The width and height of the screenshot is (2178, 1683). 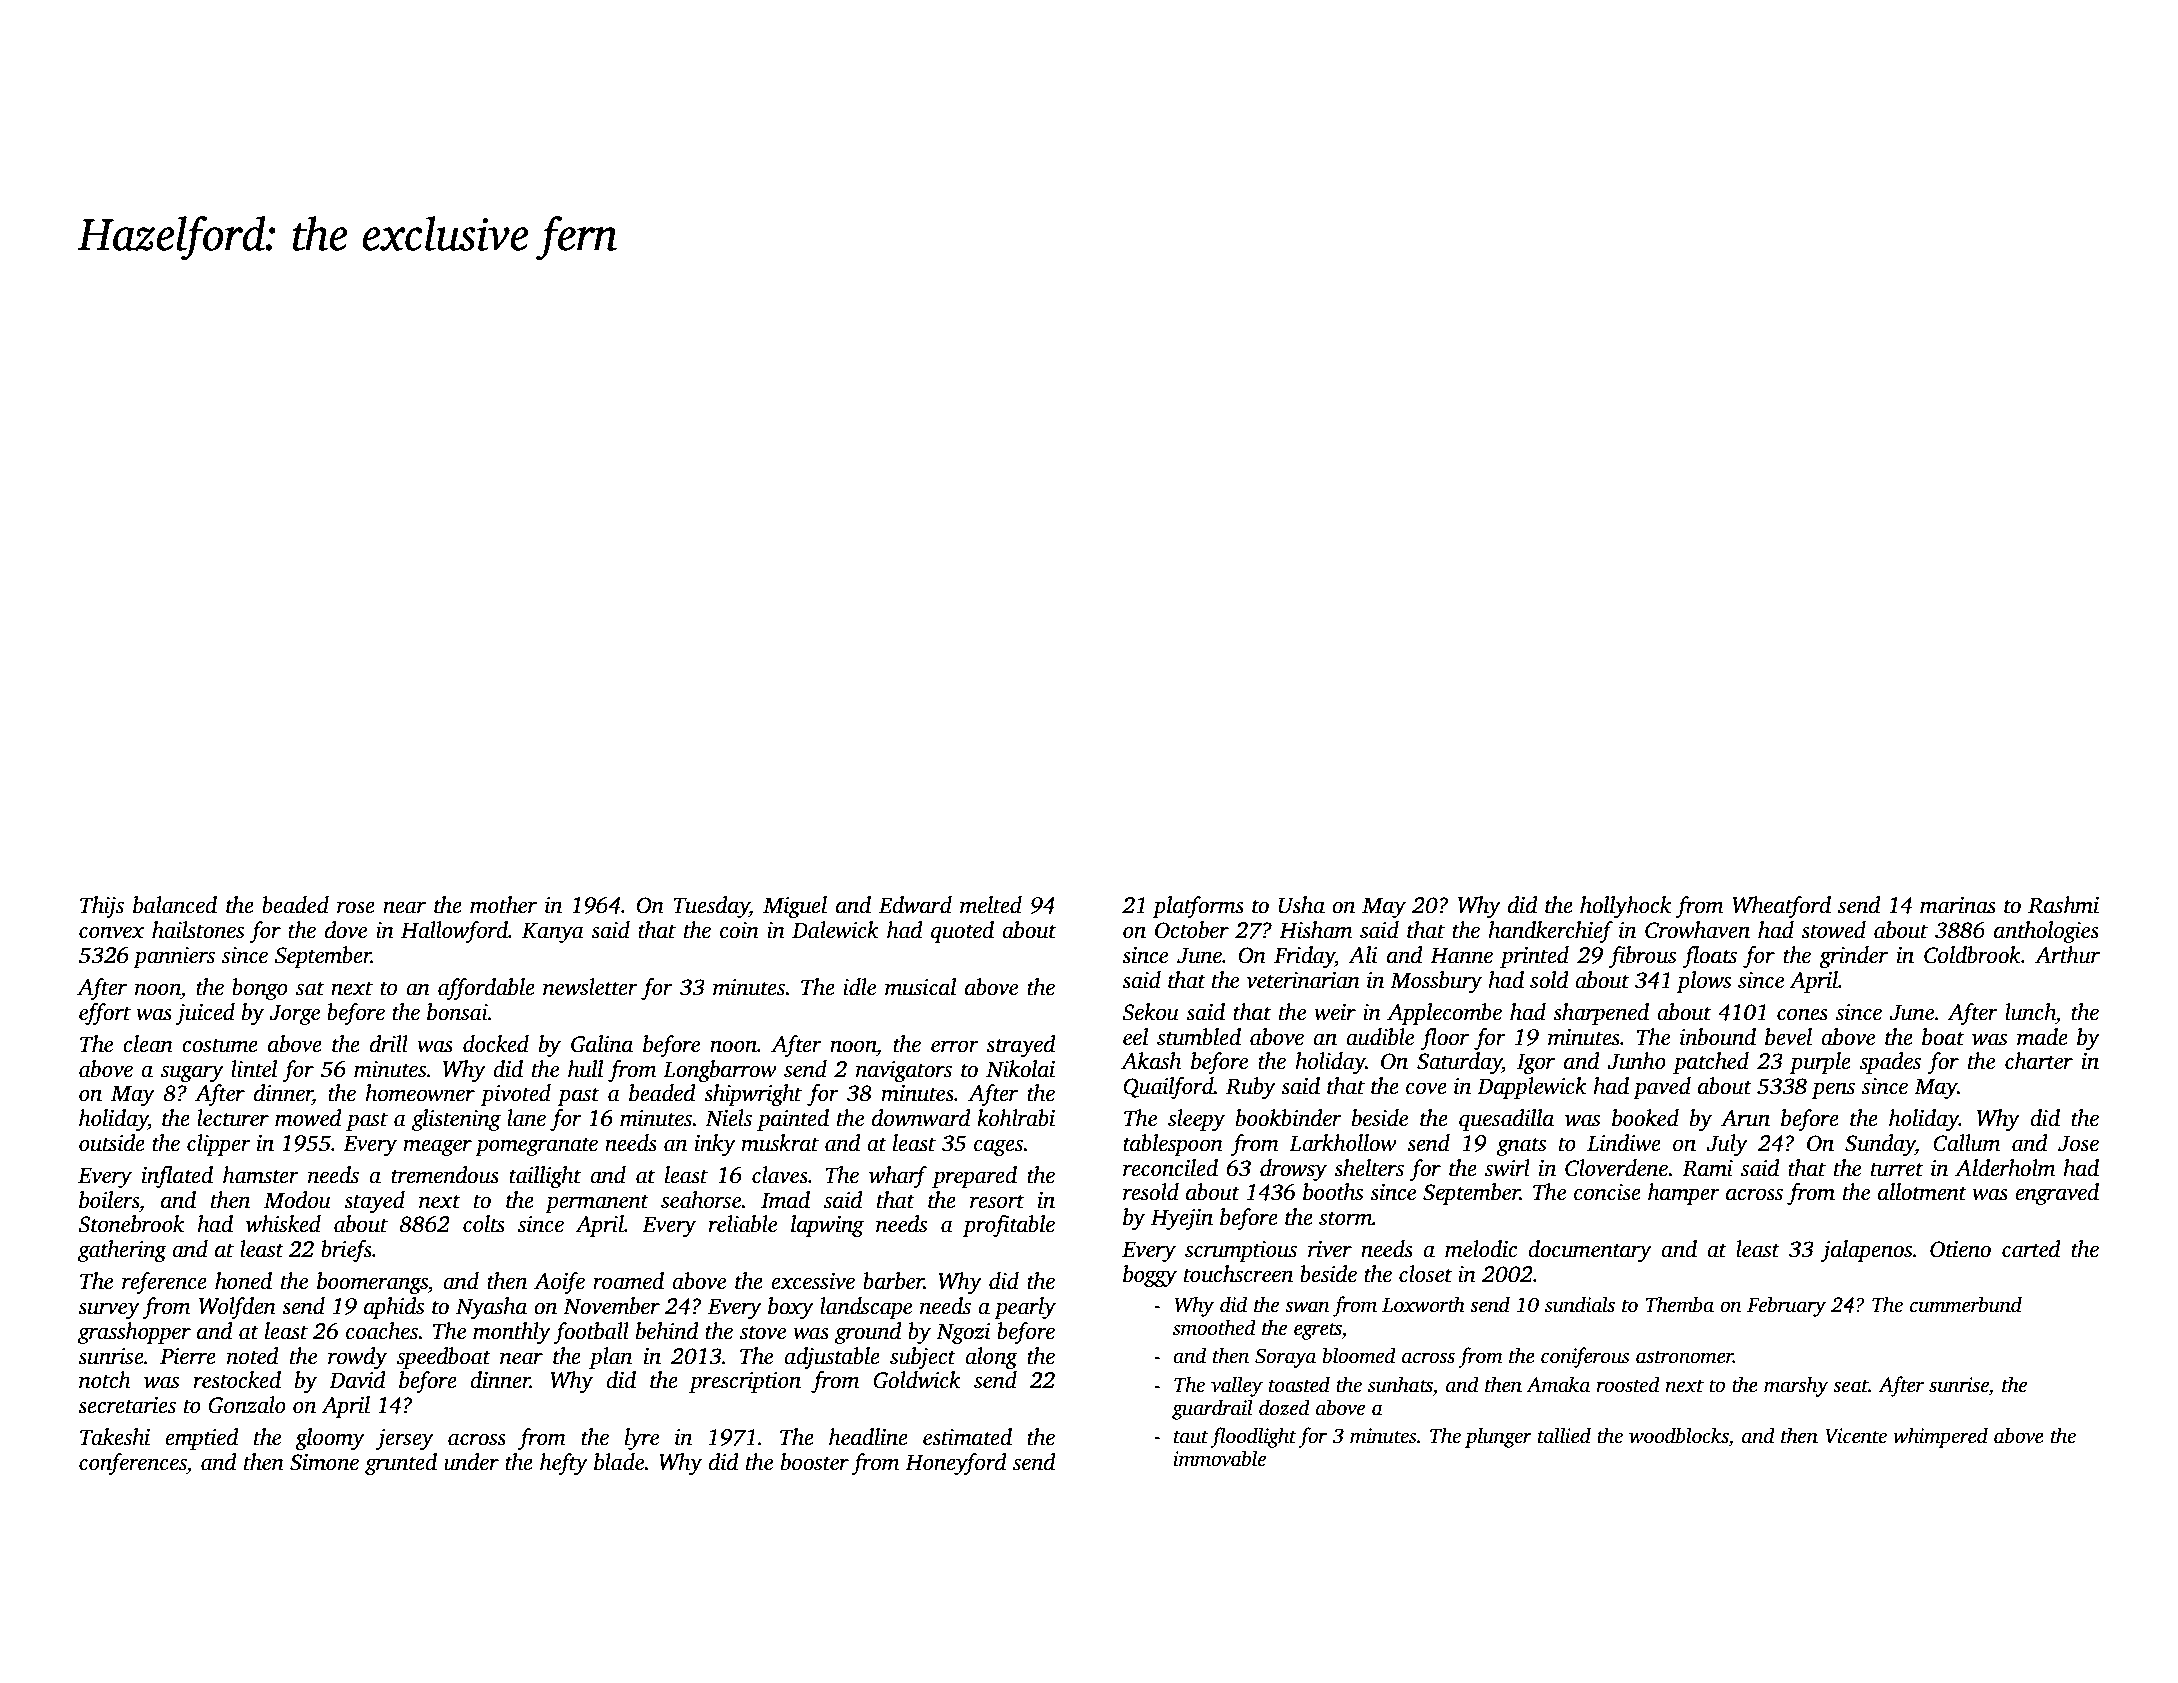 What do you see at coordinates (553, 932) in the screenshot?
I see `Kanya` at bounding box center [553, 932].
